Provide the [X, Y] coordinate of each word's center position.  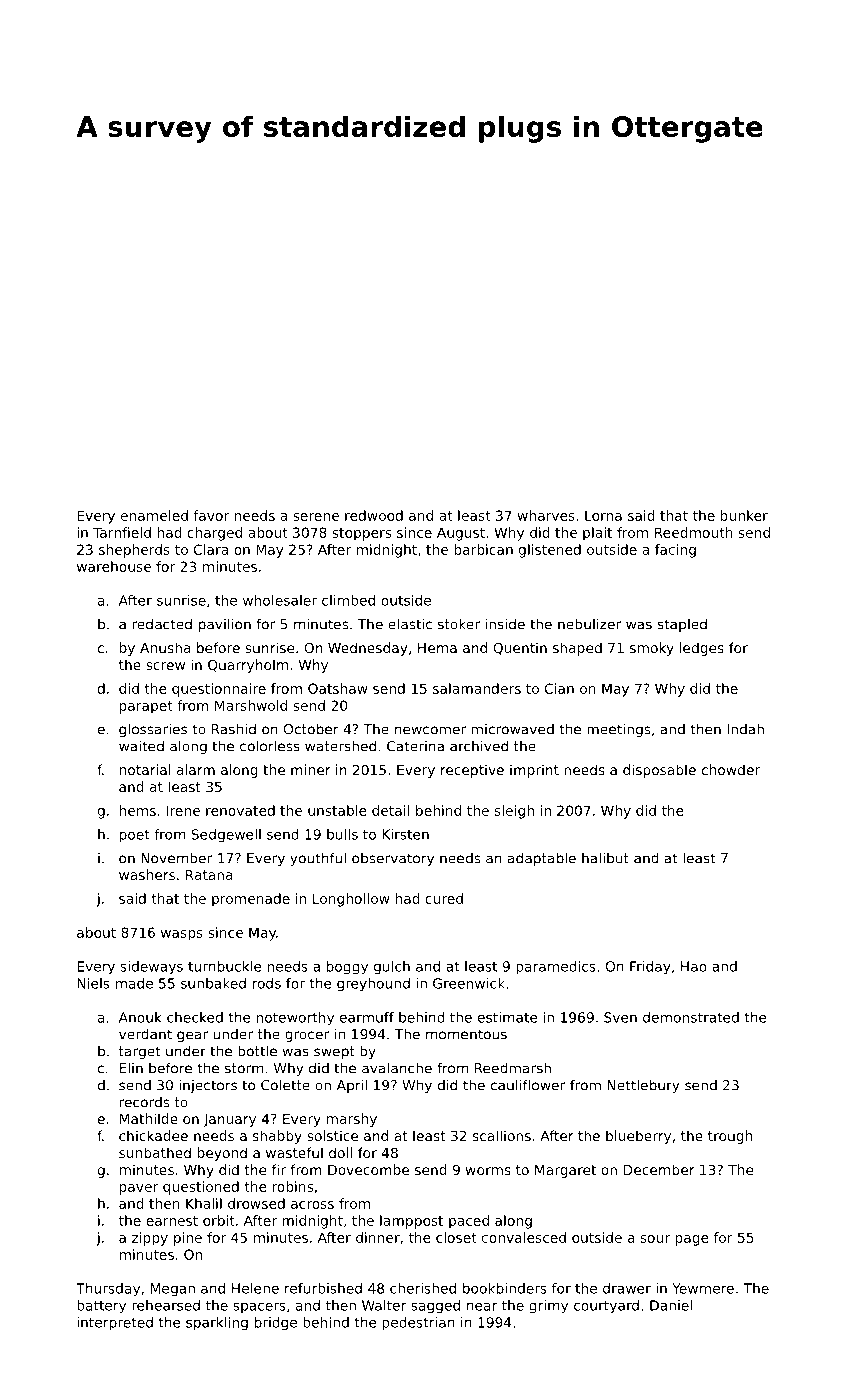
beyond [222, 1154]
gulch [392, 968]
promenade [251, 900]
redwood [374, 515]
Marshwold [251, 705]
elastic [410, 624]
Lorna [603, 515]
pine [188, 1239]
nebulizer [589, 624]
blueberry [638, 1137]
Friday [650, 968]
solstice [332, 1135]
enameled [154, 515]
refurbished [323, 1288]
